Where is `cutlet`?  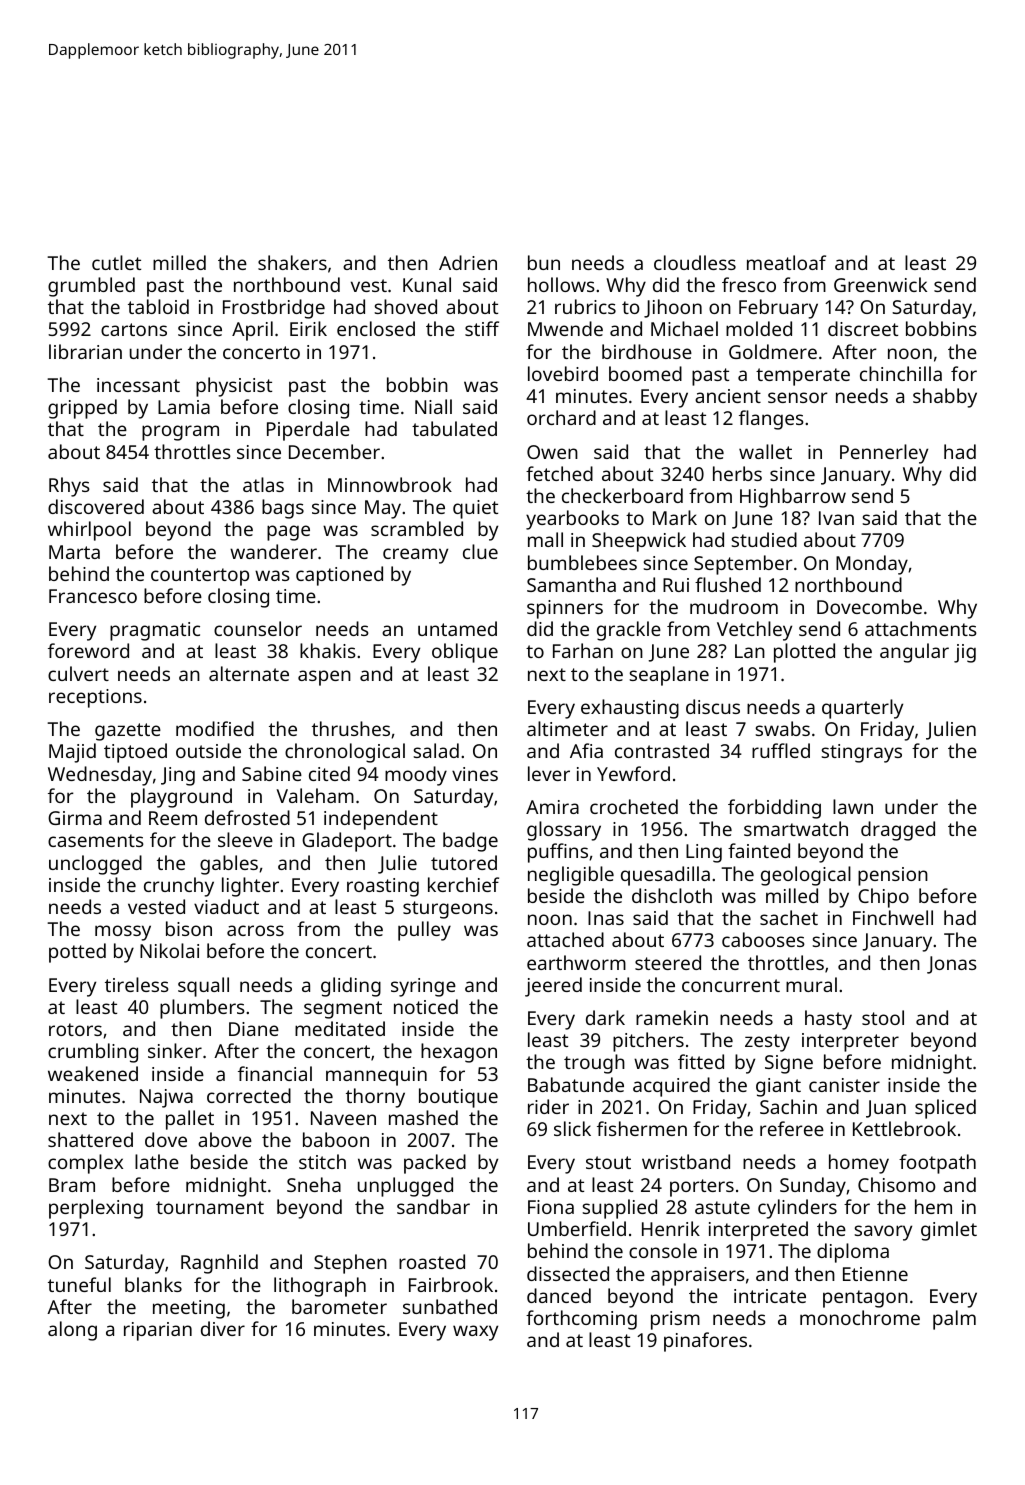 cutlet is located at coordinates (116, 262).
